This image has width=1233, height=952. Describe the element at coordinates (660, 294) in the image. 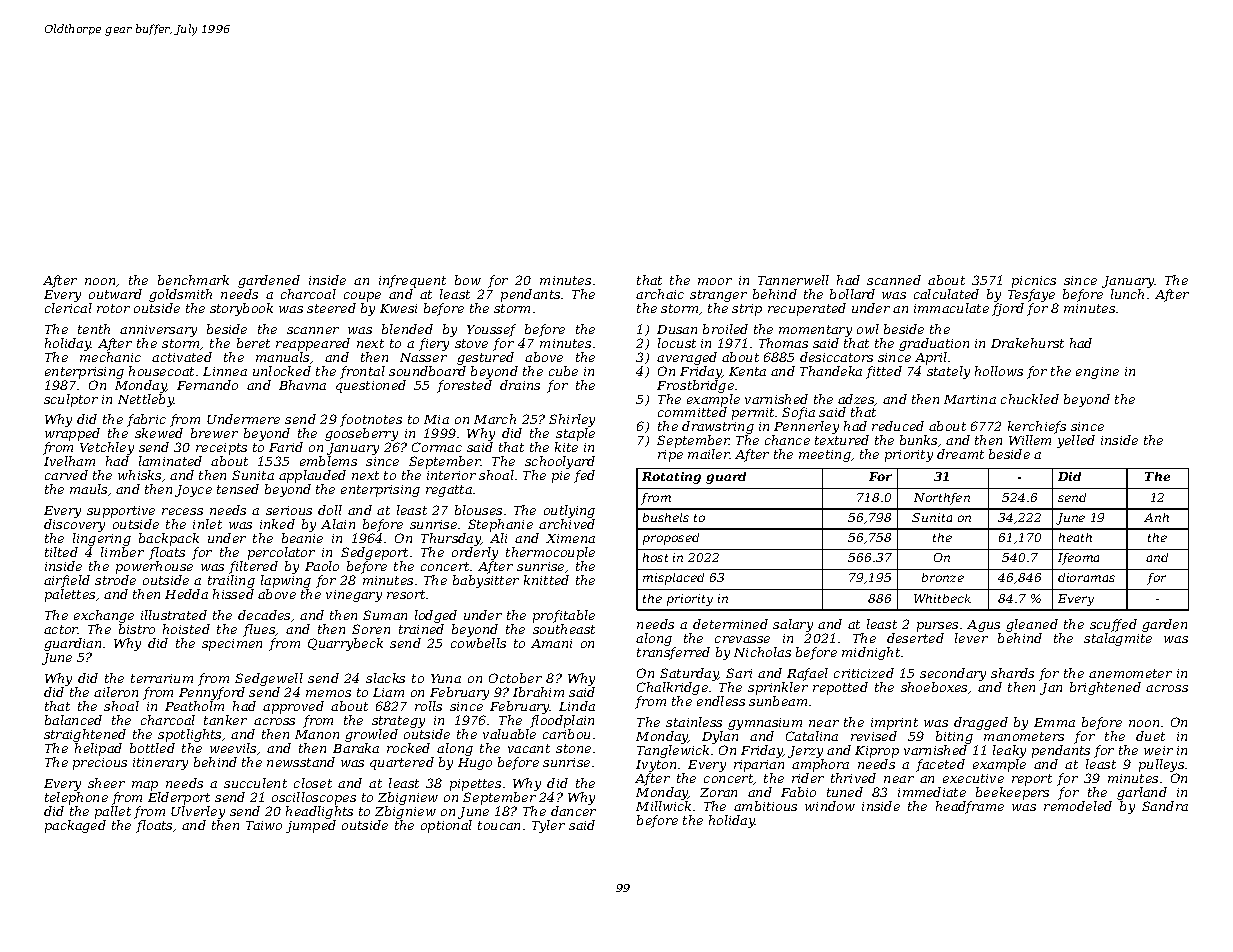

I see `archaic` at that location.
